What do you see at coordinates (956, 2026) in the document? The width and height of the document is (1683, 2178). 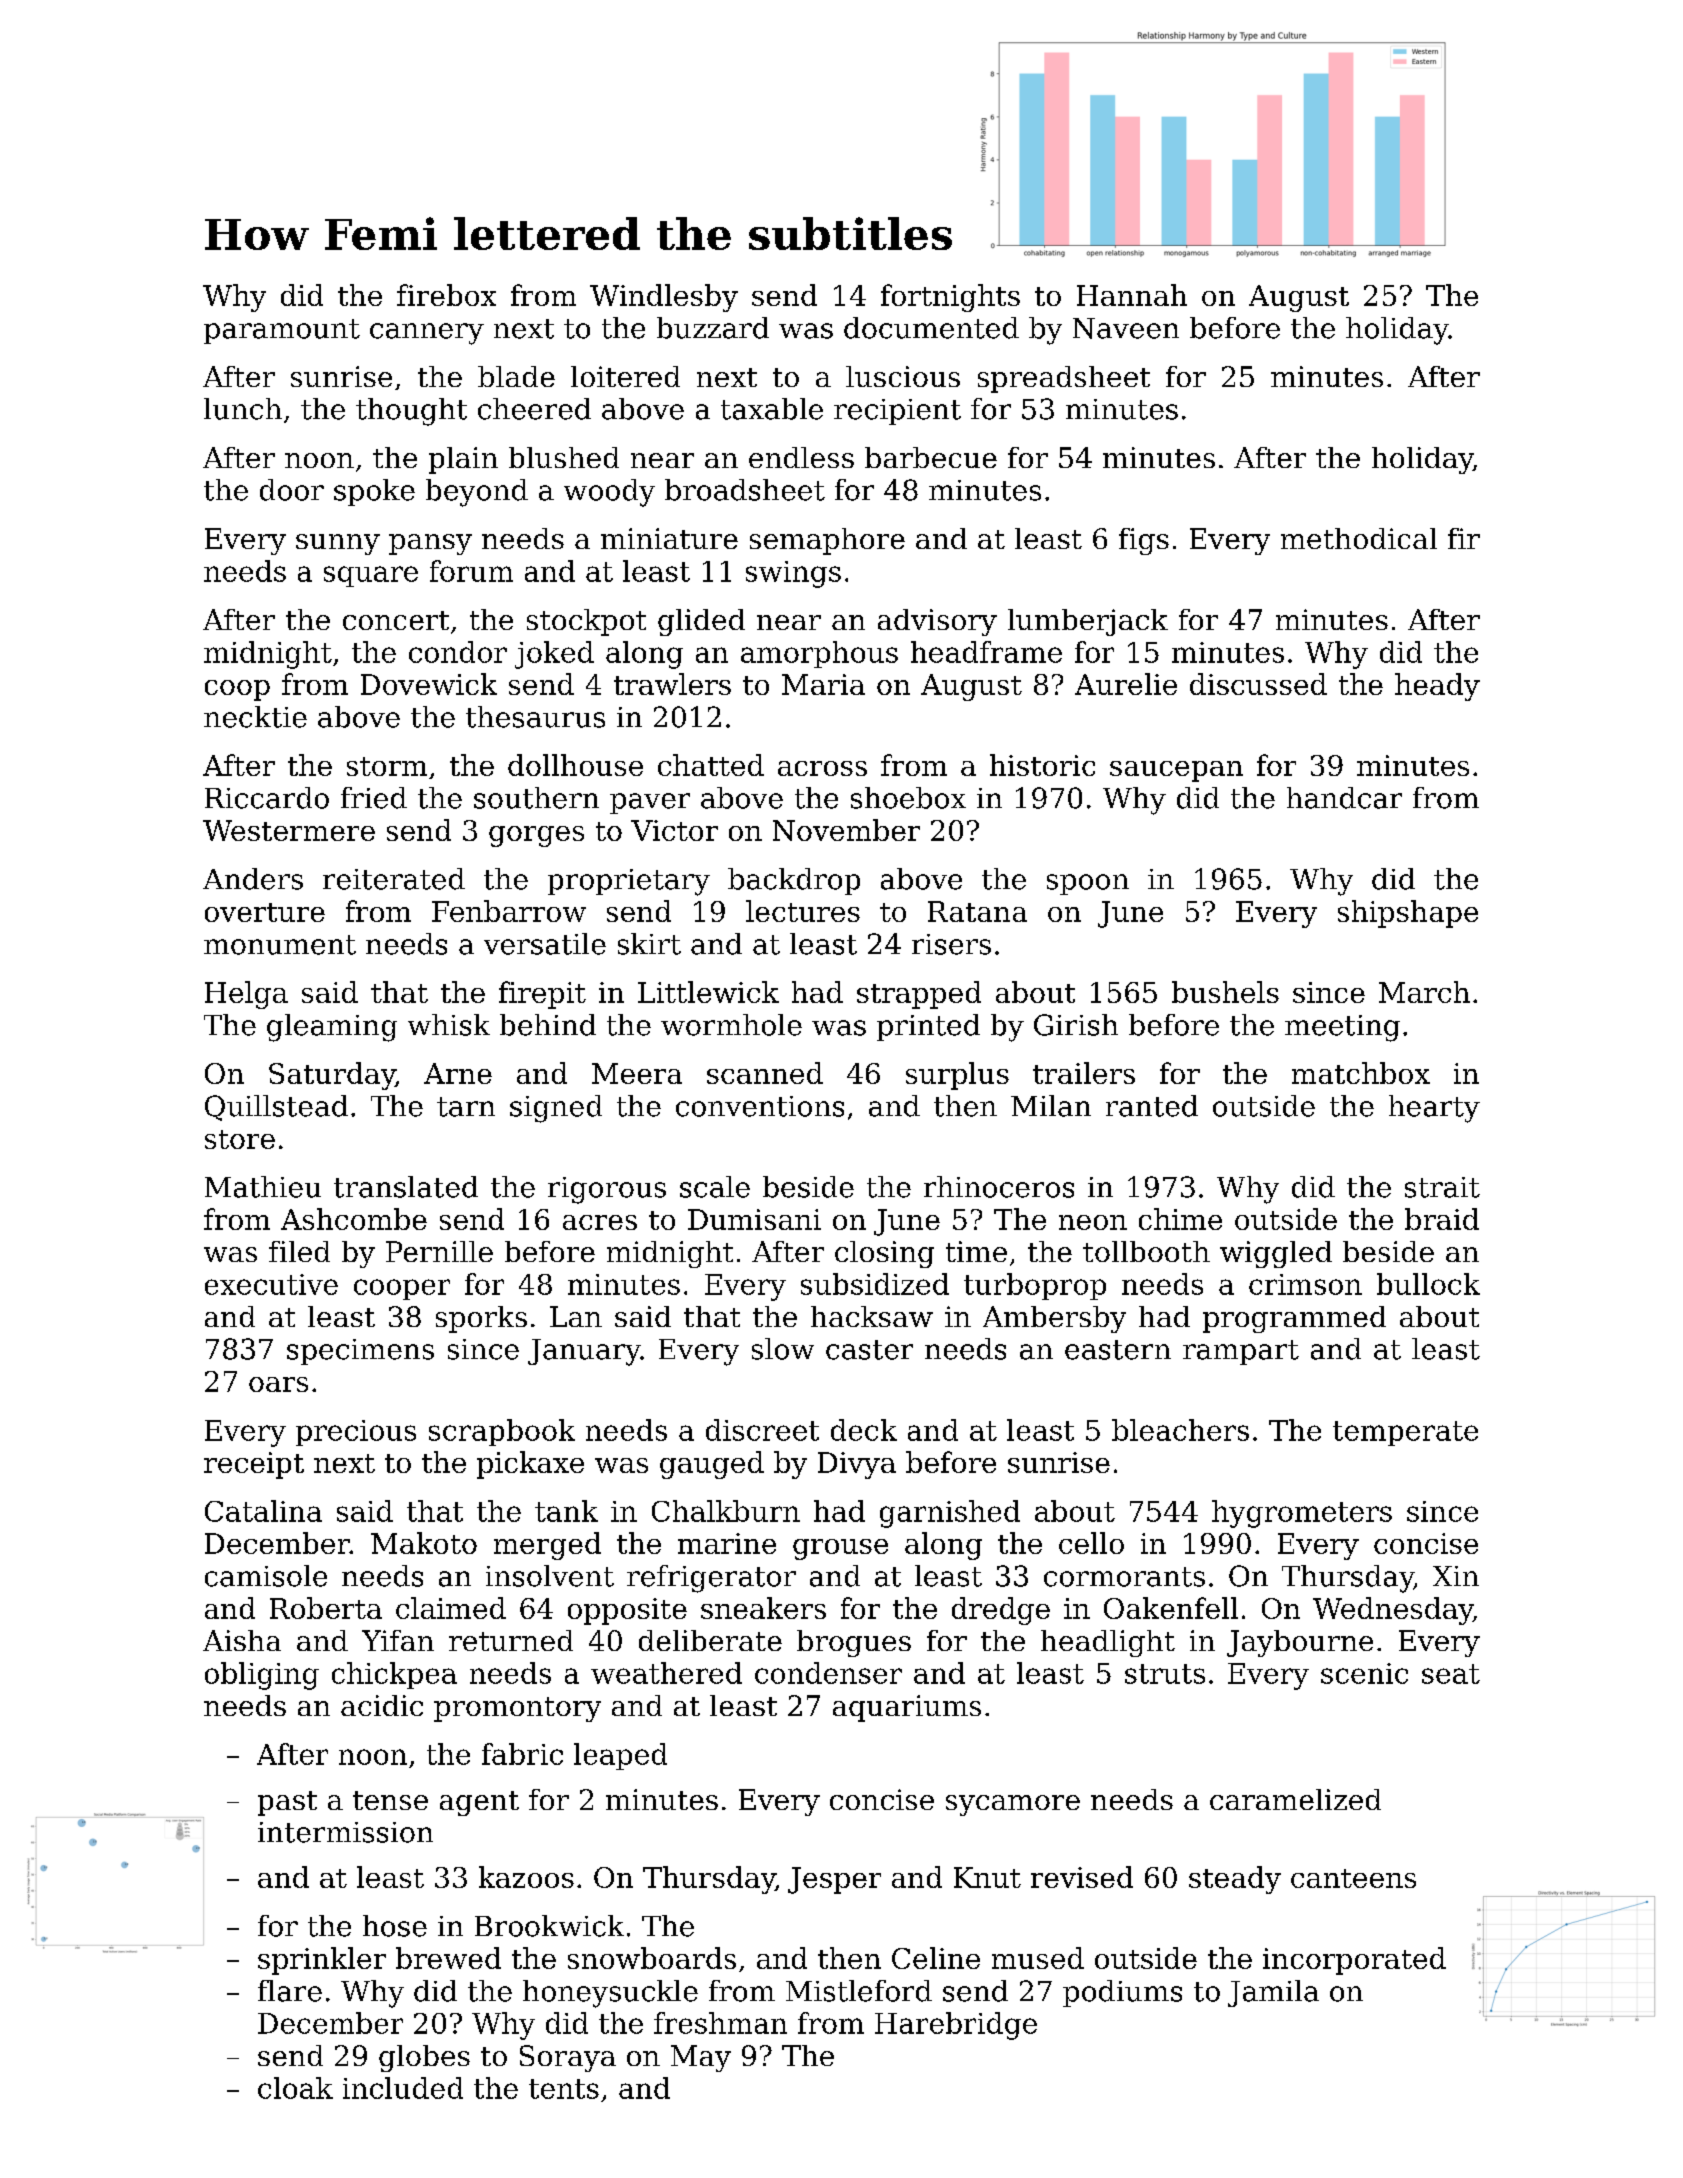 I see `Harebridge` at bounding box center [956, 2026].
